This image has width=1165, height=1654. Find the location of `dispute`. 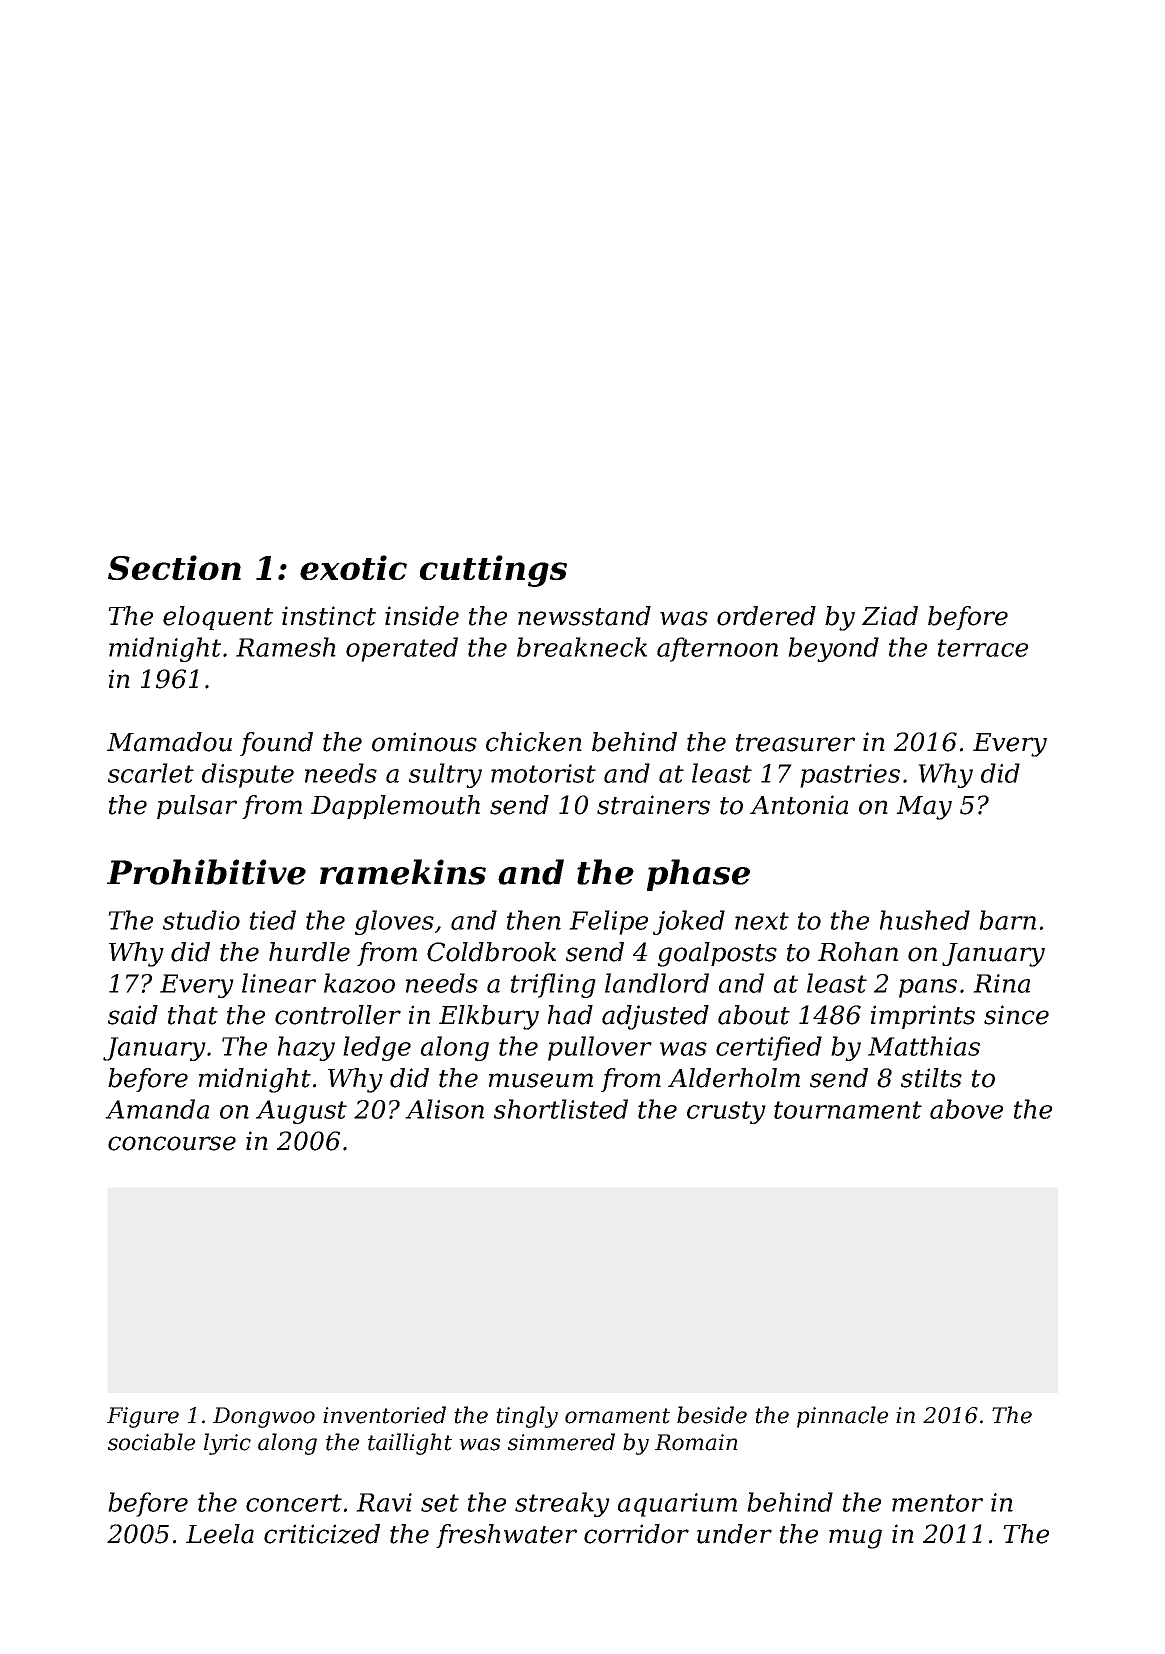

dispute is located at coordinates (248, 775).
